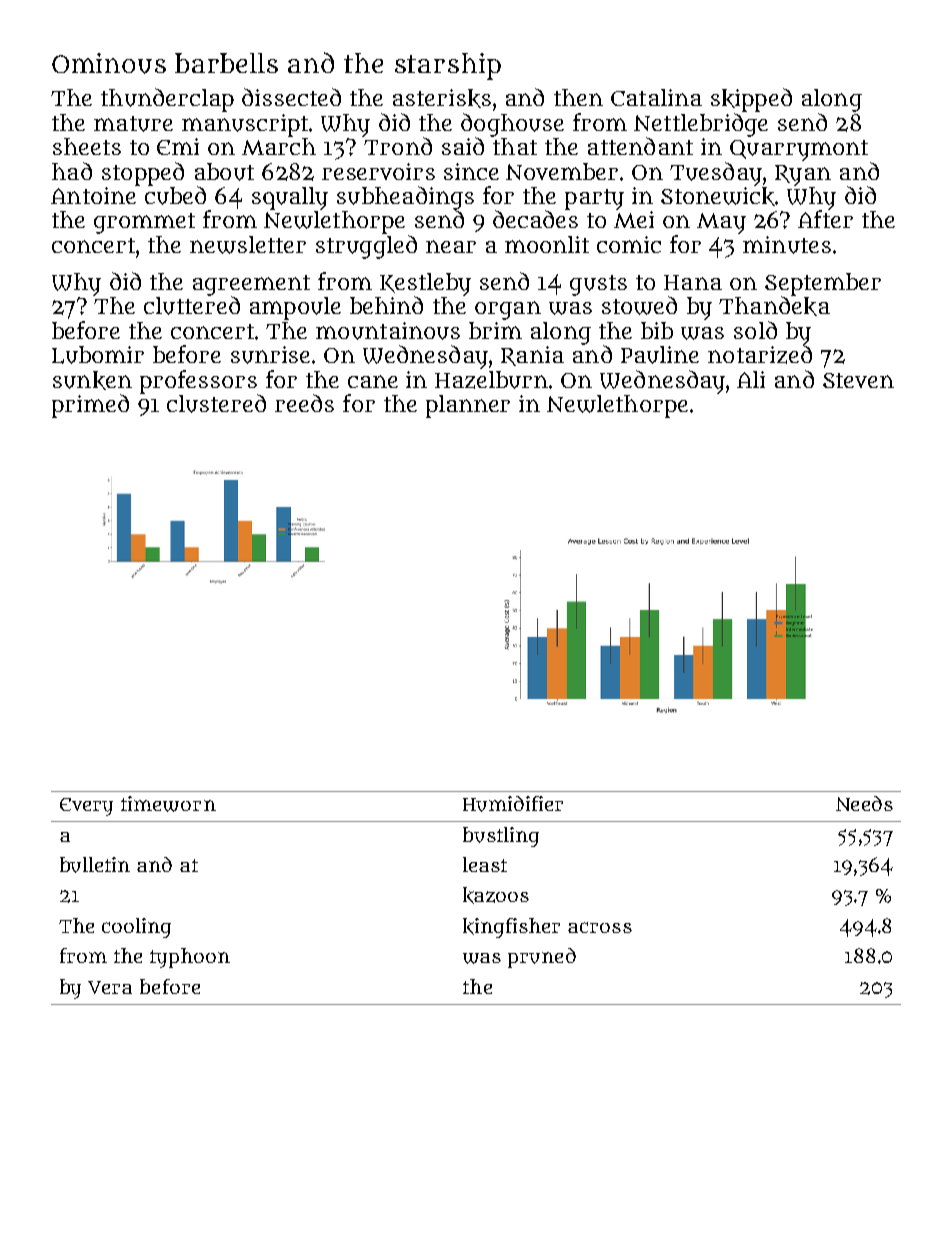  Describe the element at coordinates (542, 958) in the screenshot. I see `pruned` at that location.
